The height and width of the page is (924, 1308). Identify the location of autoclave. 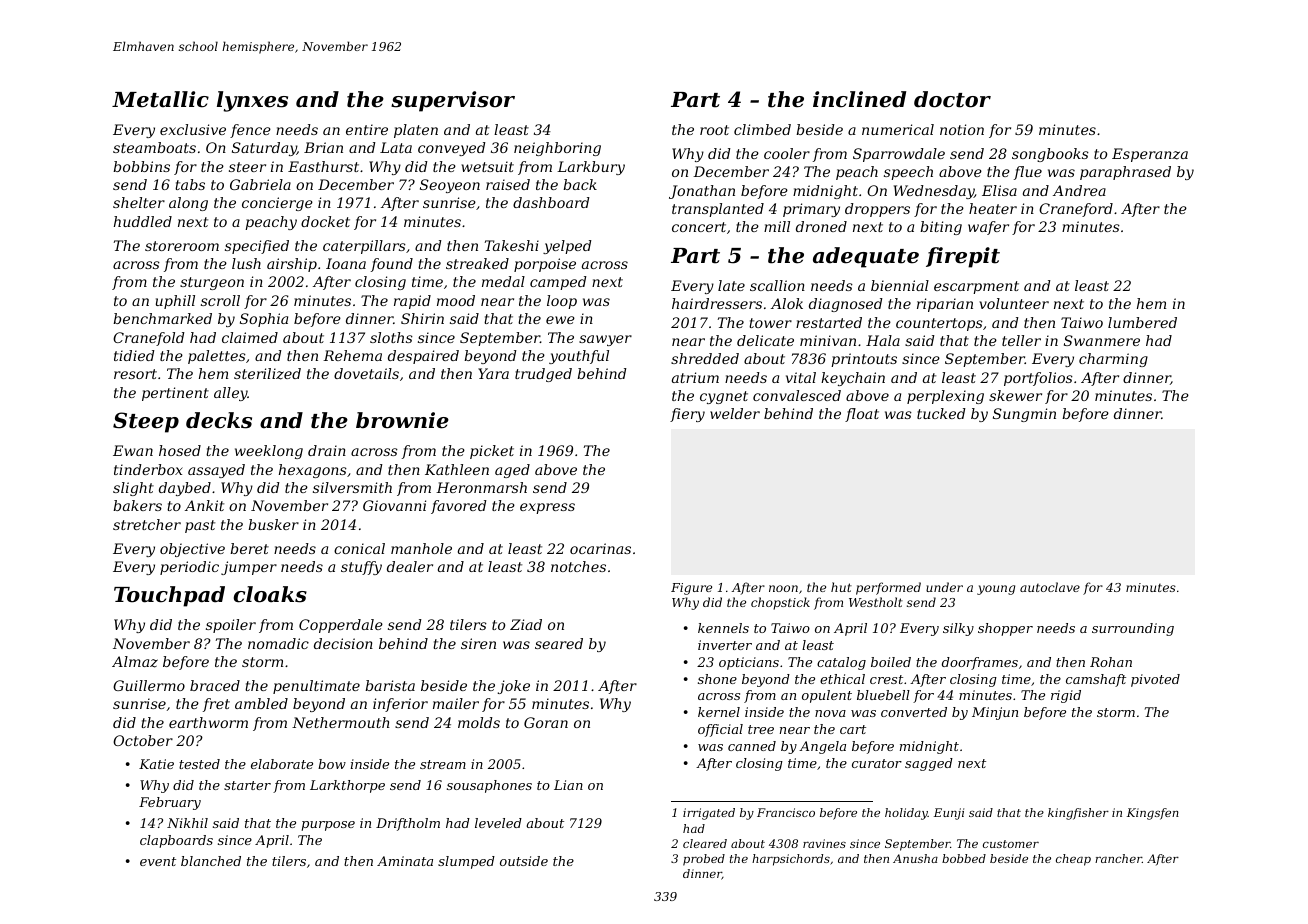
(1050, 587).
